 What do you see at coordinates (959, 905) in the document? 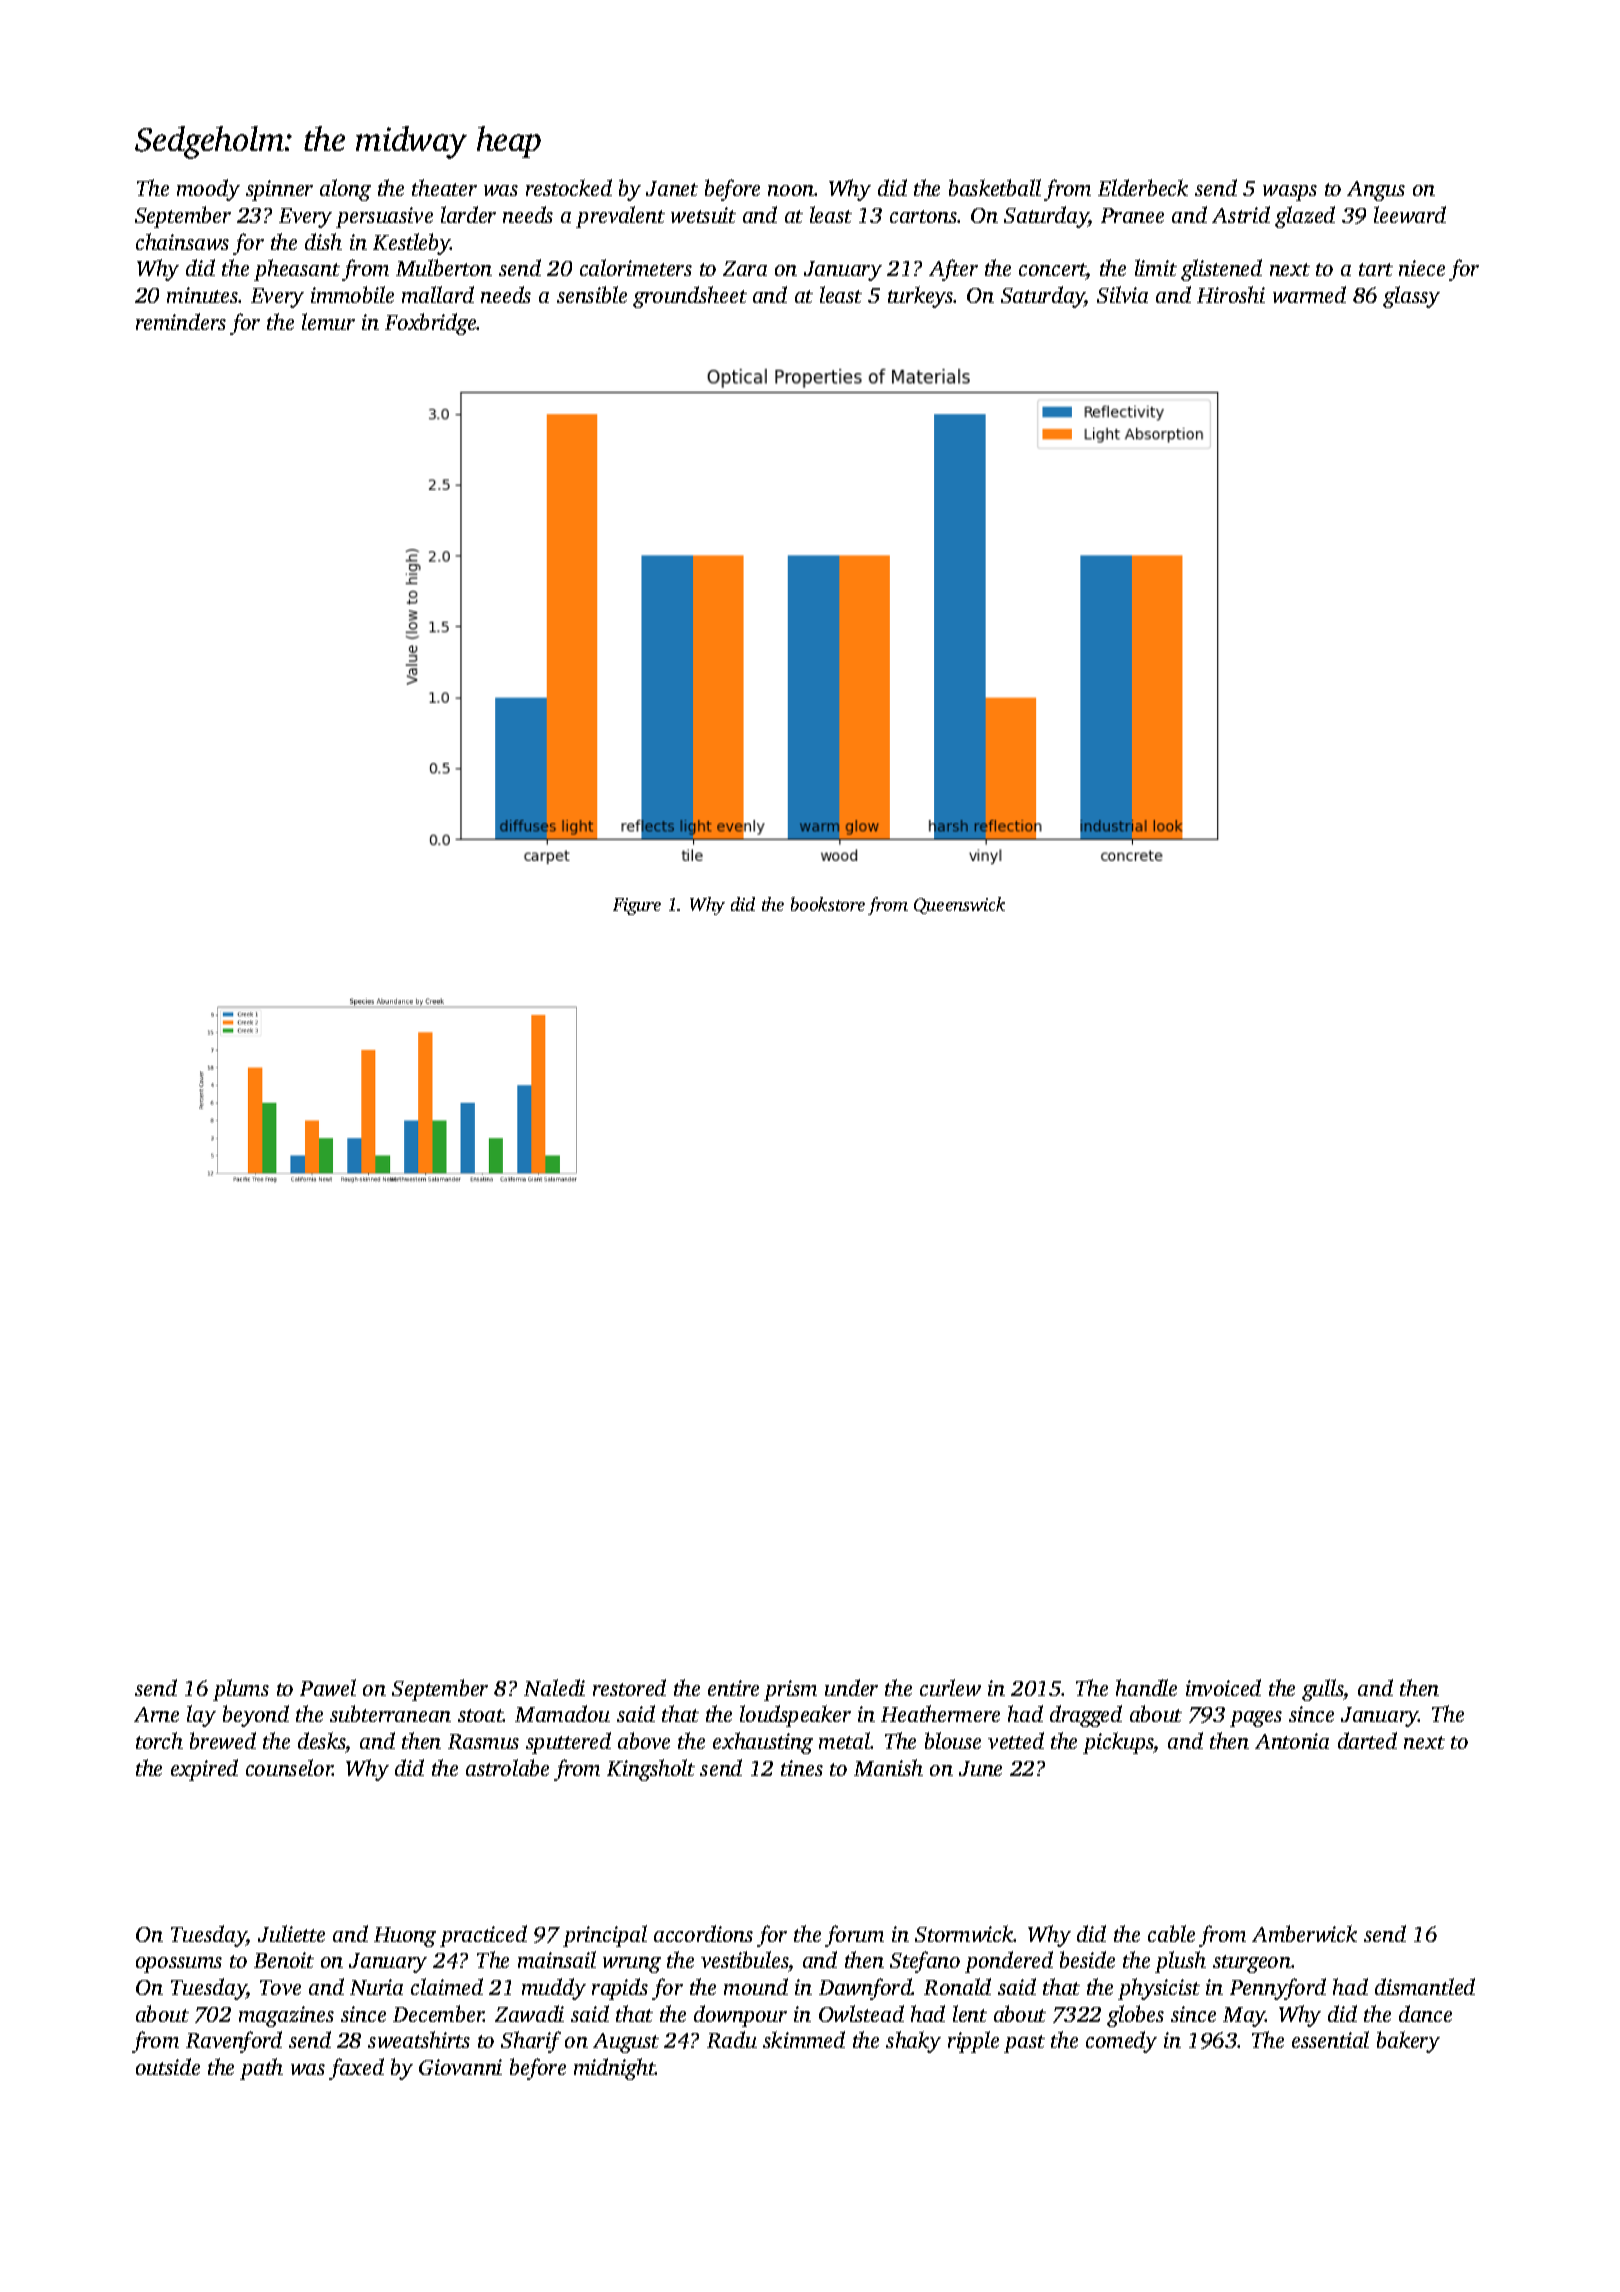
I see `Queenswick` at bounding box center [959, 905].
